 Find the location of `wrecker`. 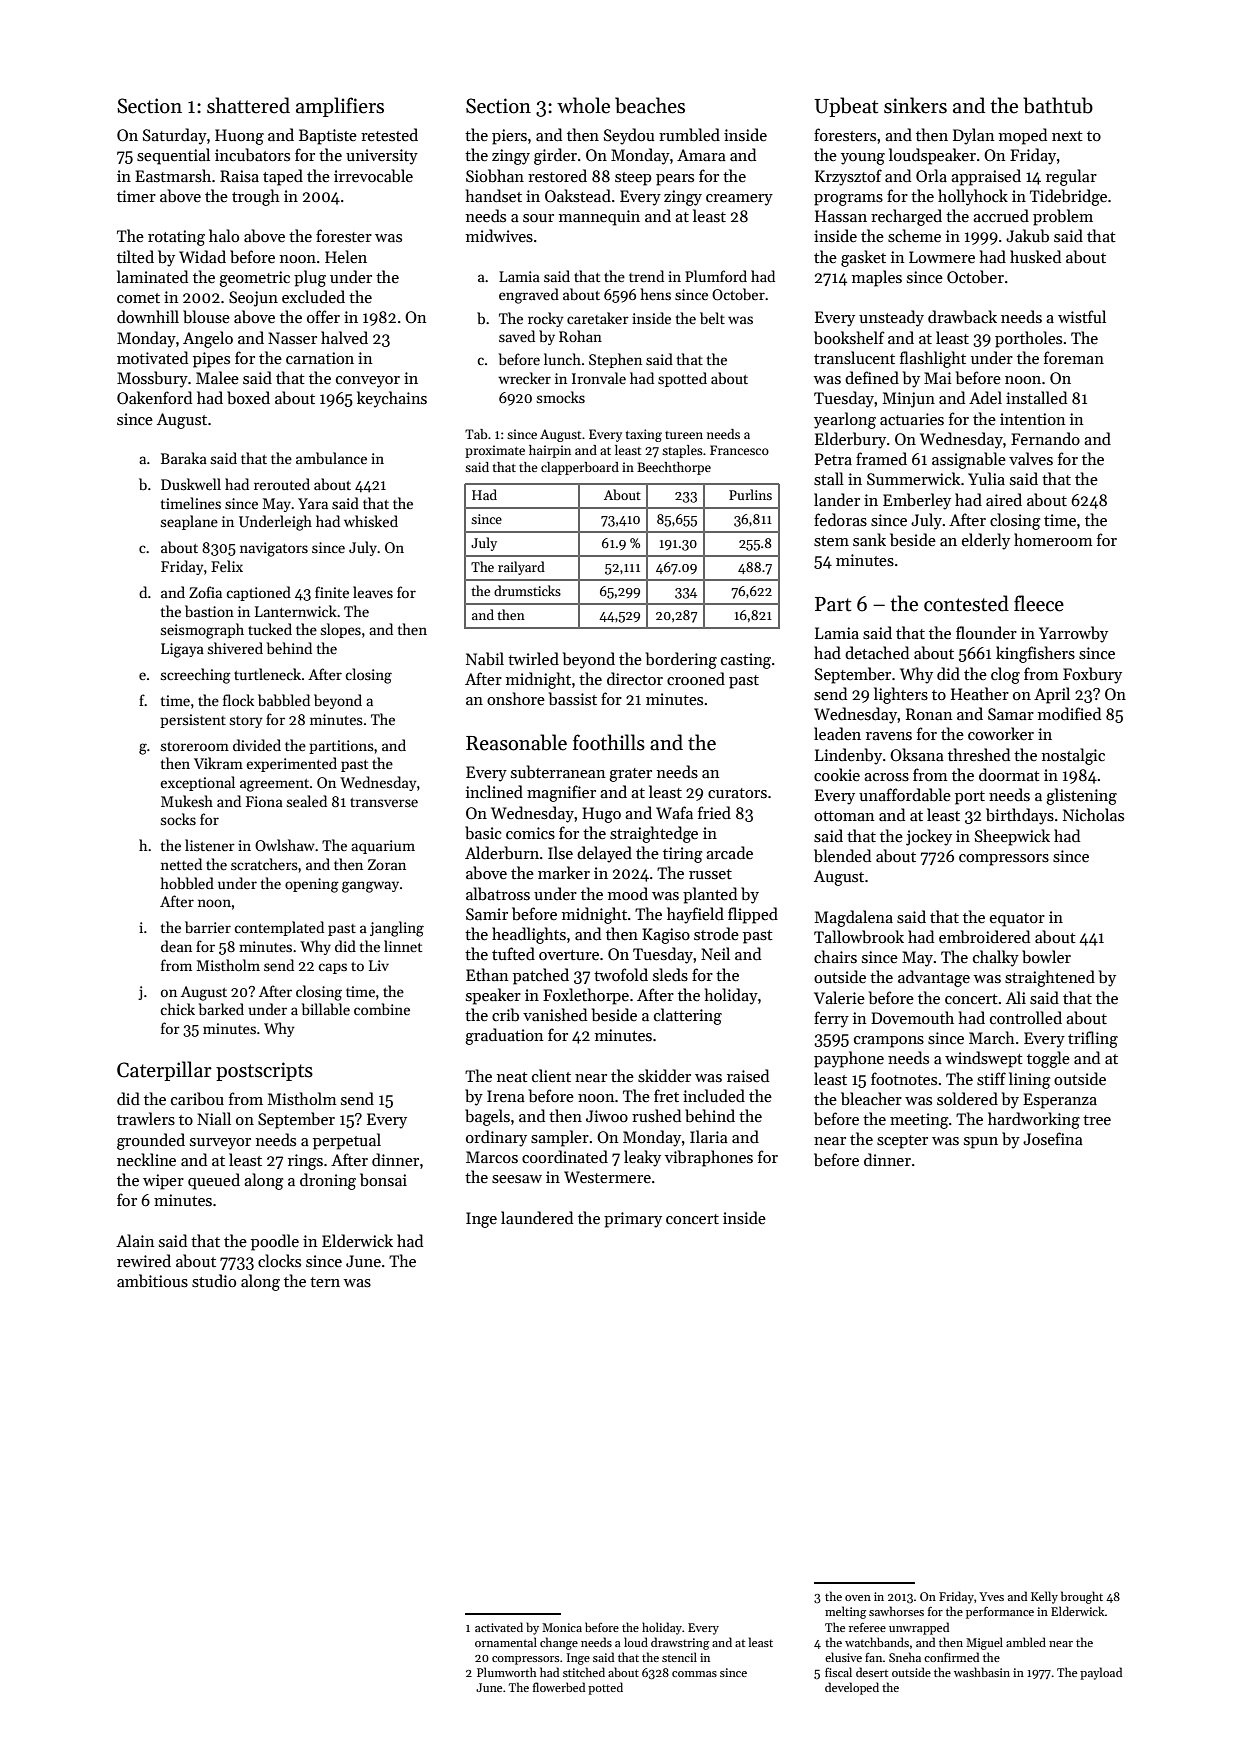

wrecker is located at coordinates (524, 378).
